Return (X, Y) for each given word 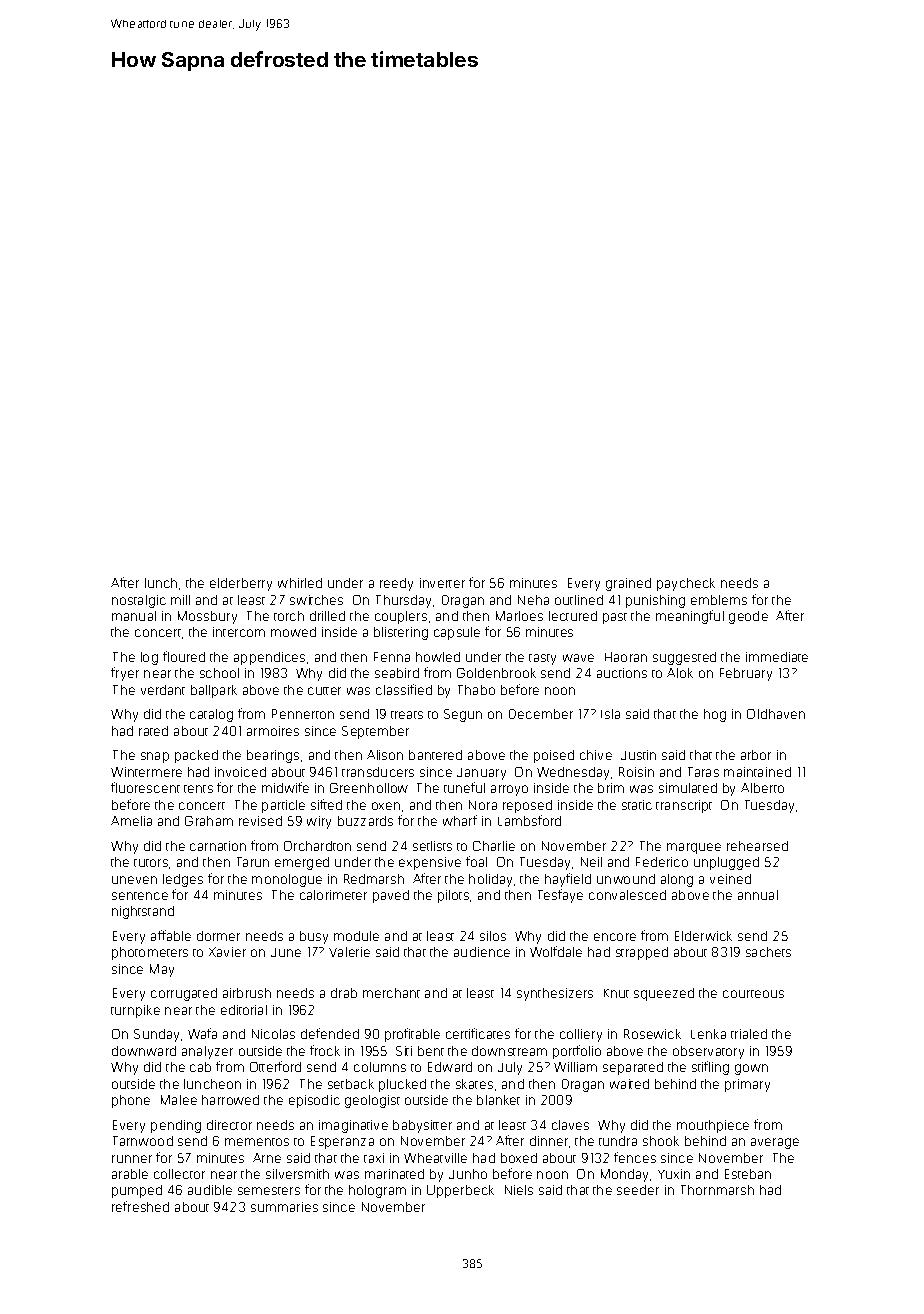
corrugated (184, 994)
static (637, 805)
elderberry (241, 584)
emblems (719, 600)
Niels (519, 1190)
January (481, 774)
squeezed (664, 994)
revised (260, 821)
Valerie (349, 952)
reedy (396, 584)
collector (179, 1174)
